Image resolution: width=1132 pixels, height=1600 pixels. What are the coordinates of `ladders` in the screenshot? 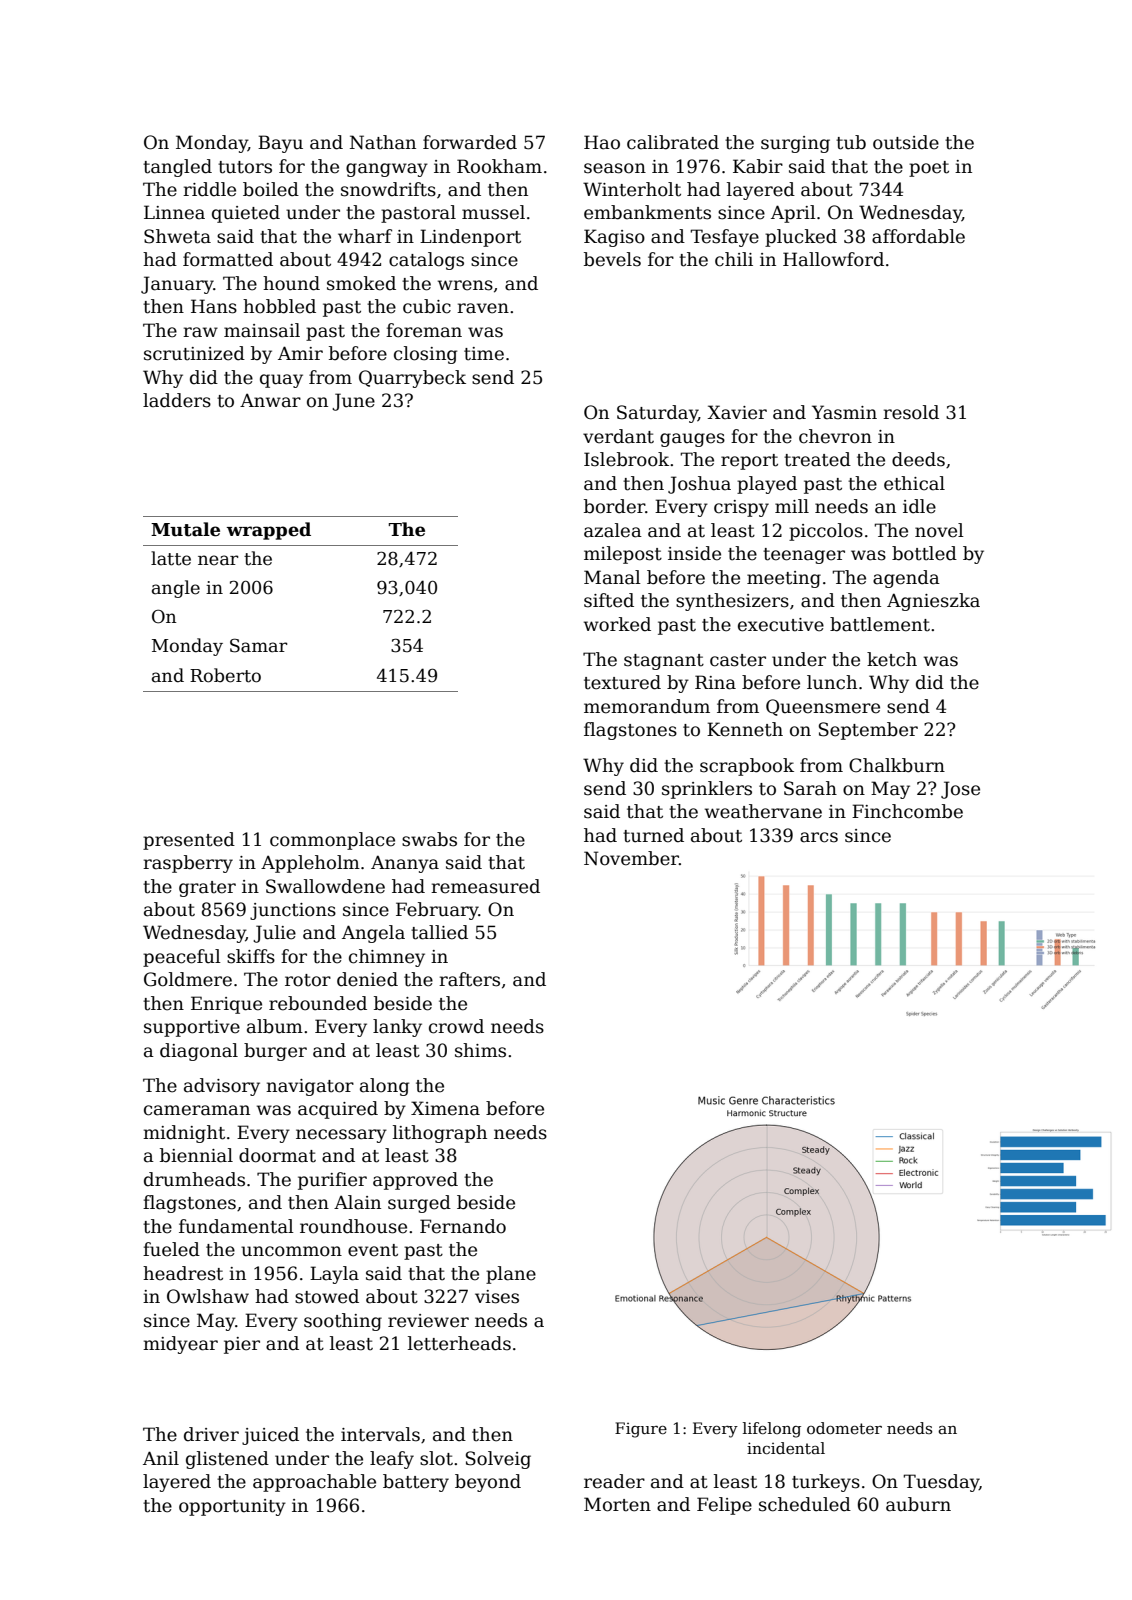 It's located at (177, 400).
